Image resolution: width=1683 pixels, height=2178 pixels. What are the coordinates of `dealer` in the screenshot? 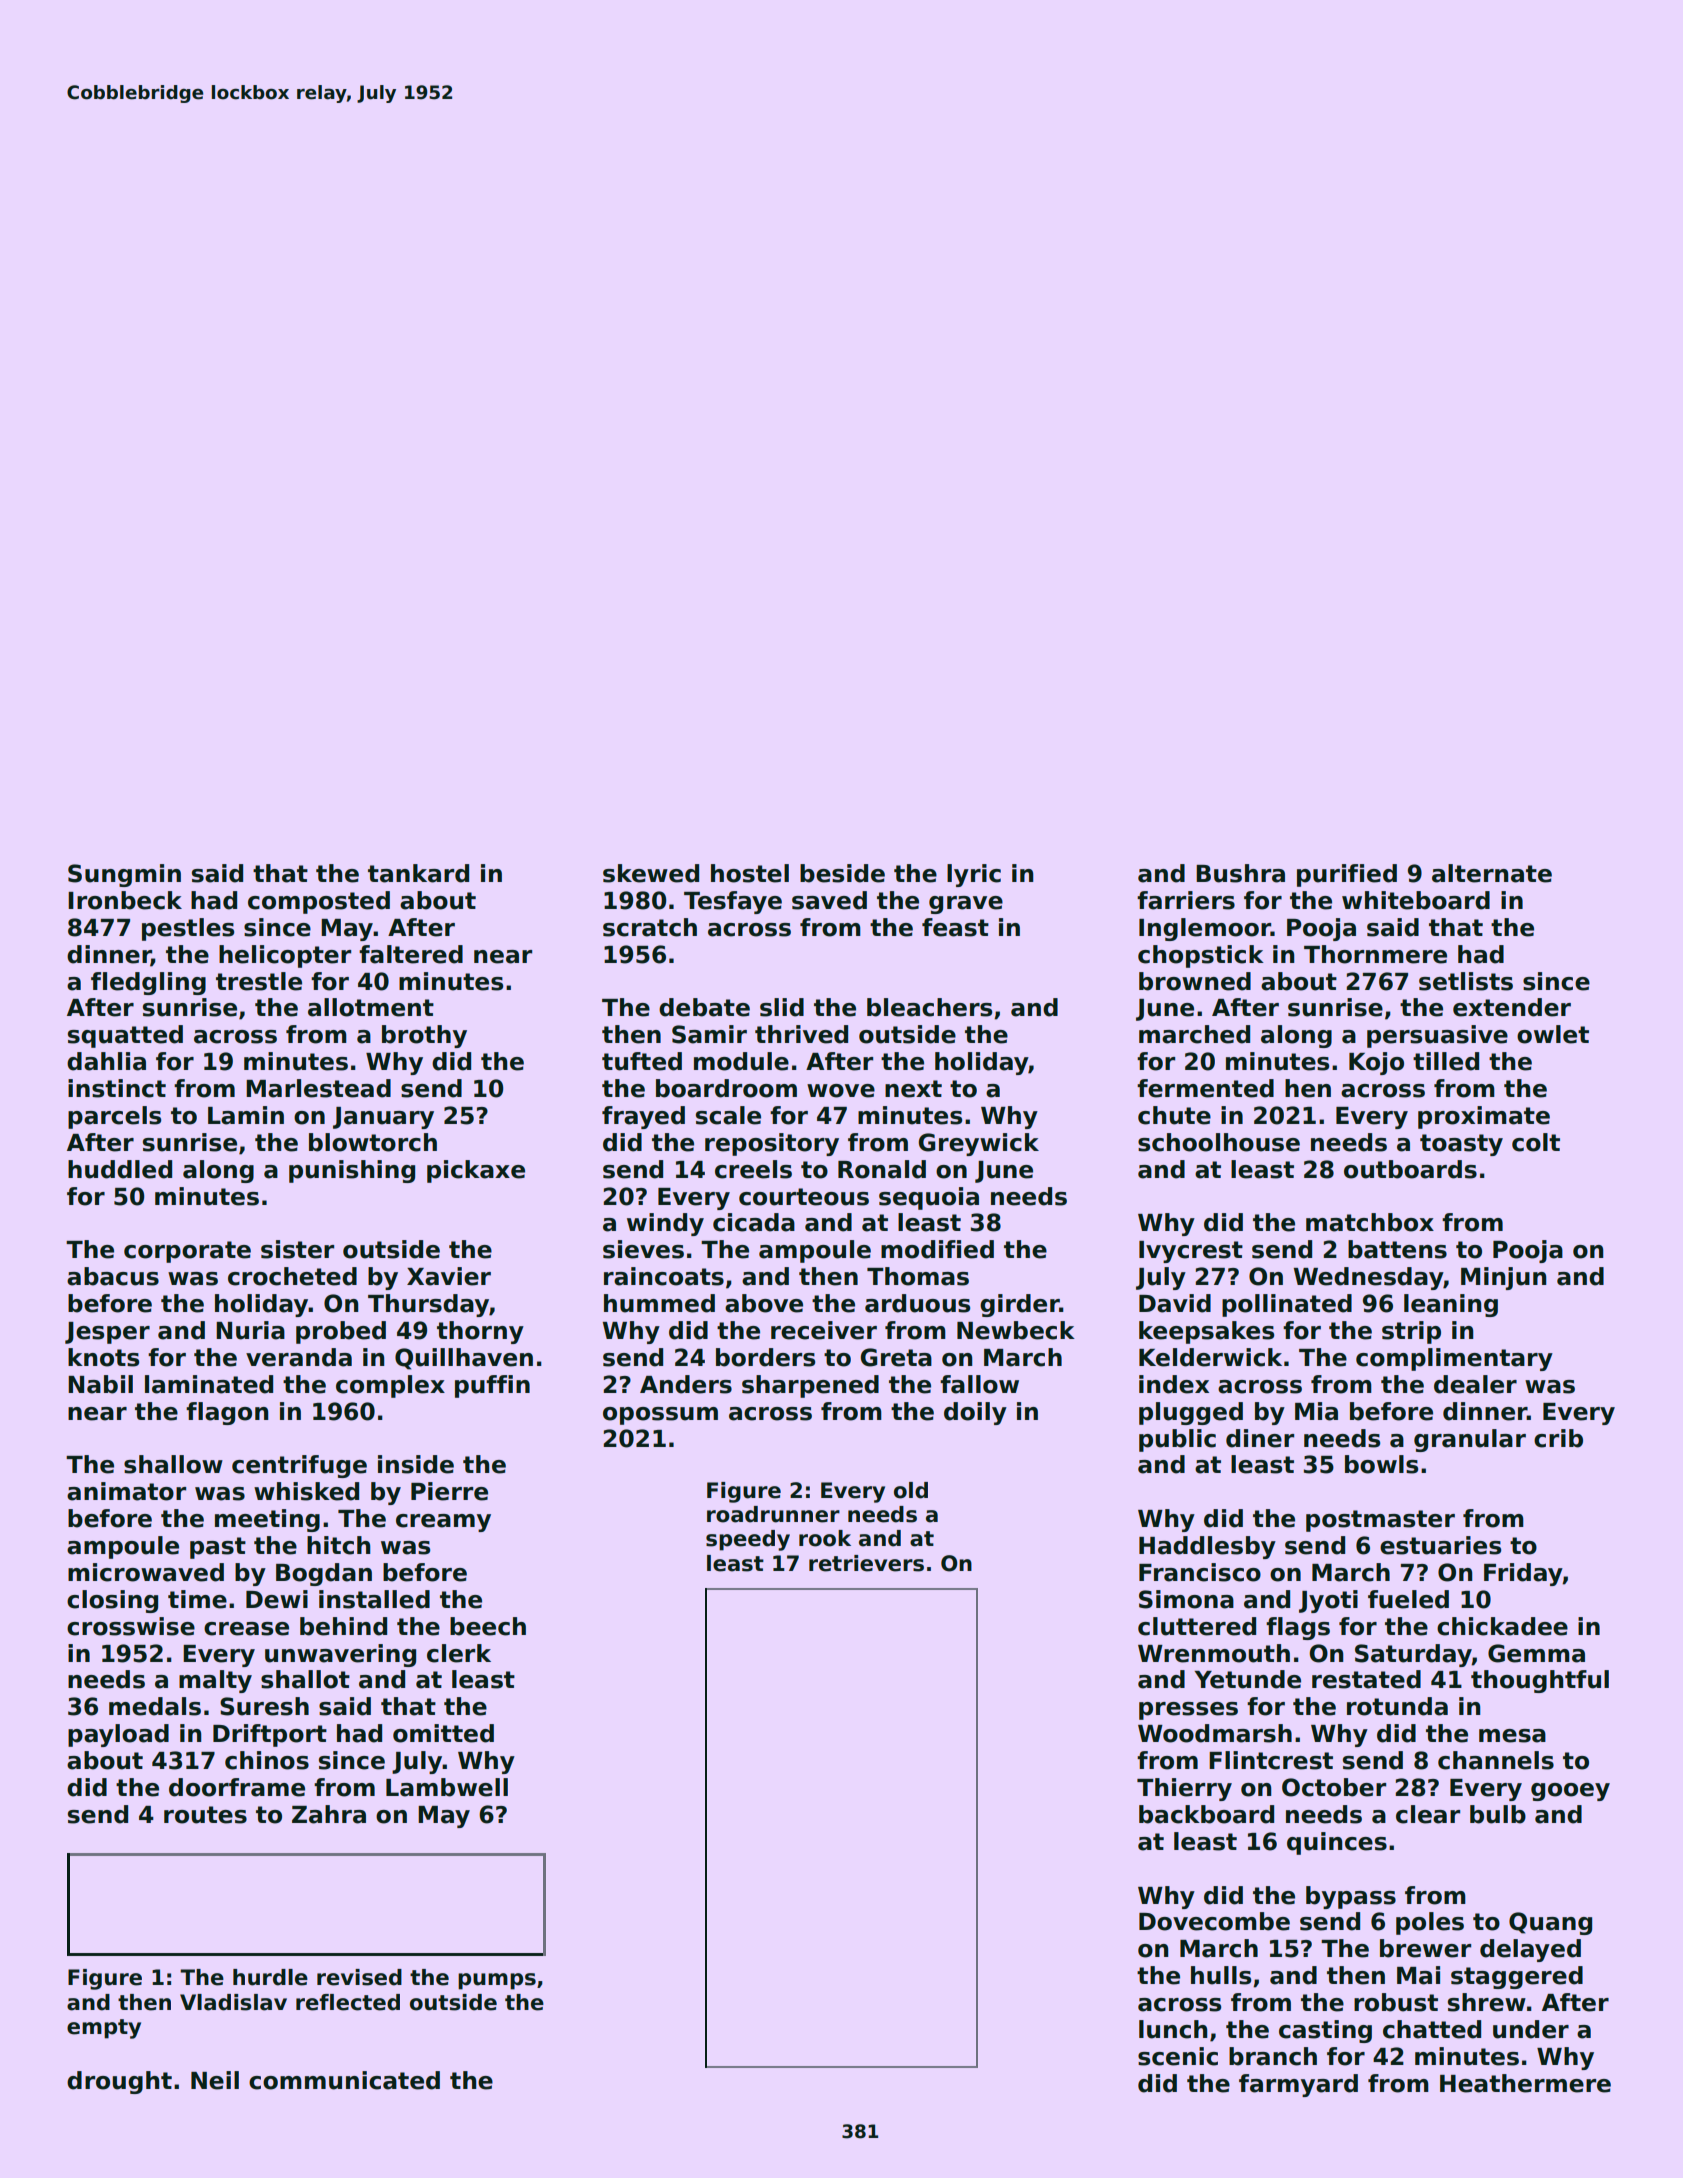 It's located at (1475, 1384).
